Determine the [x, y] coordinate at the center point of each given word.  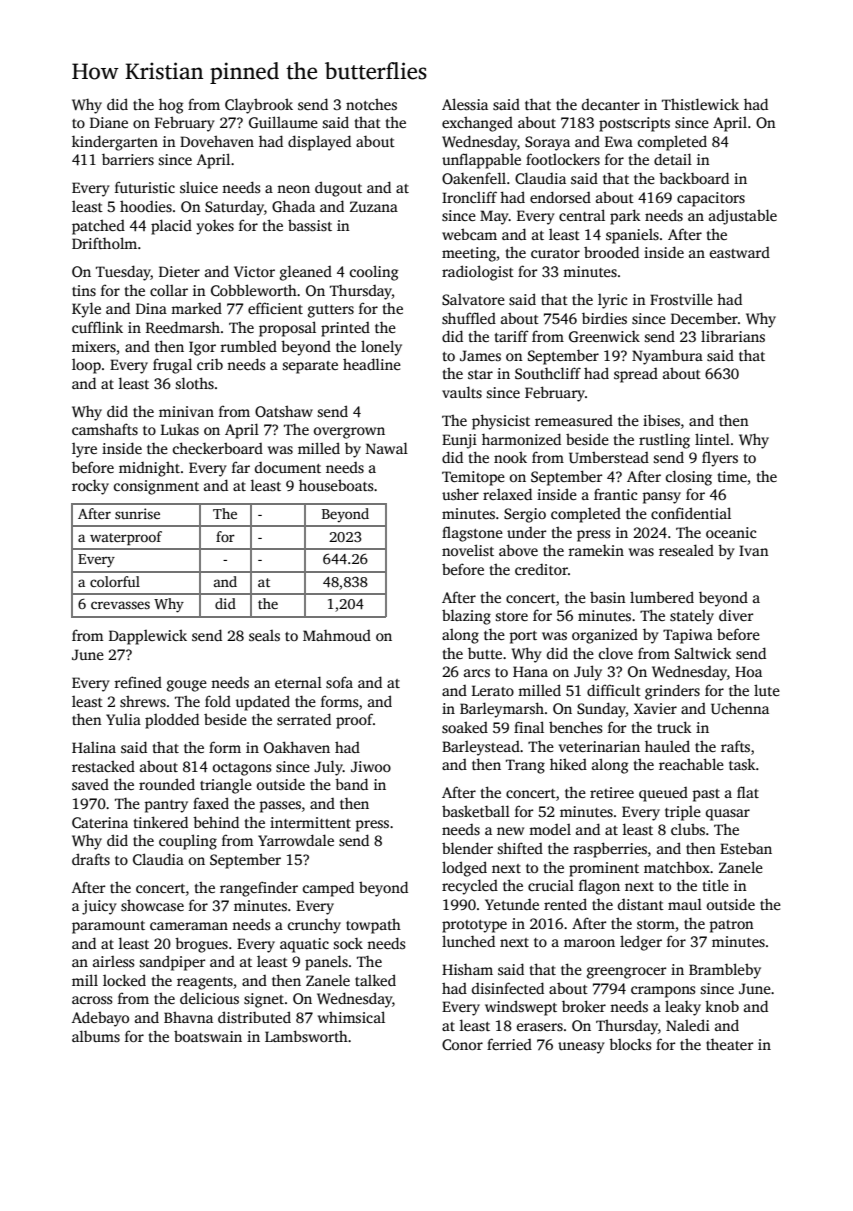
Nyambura [667, 357]
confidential [691, 513]
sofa [339, 682]
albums [96, 1036]
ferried [509, 1044]
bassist [310, 225]
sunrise [137, 513]
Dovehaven [217, 141]
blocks [630, 1044]
